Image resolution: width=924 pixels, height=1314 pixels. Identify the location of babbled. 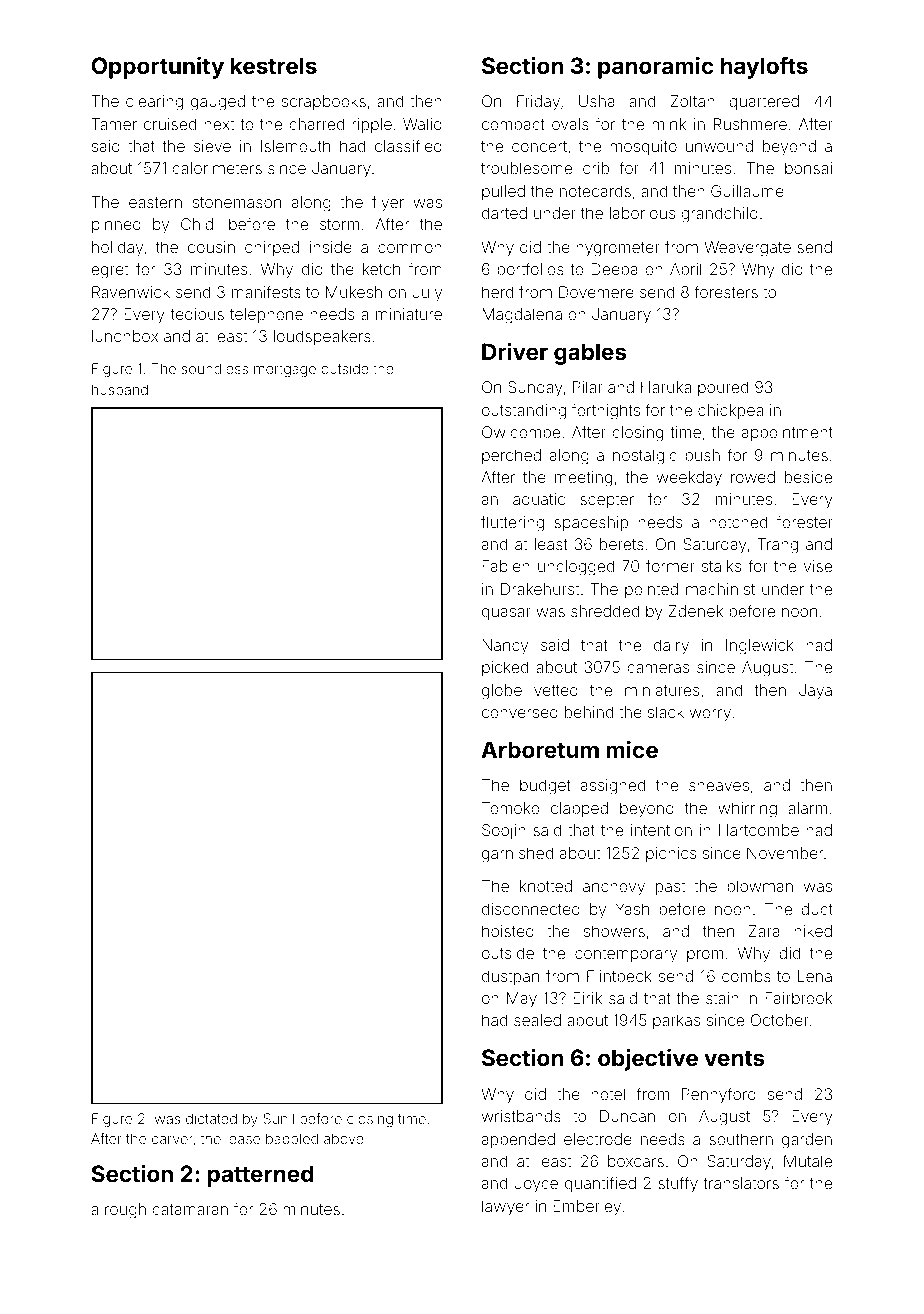
(292, 1138).
